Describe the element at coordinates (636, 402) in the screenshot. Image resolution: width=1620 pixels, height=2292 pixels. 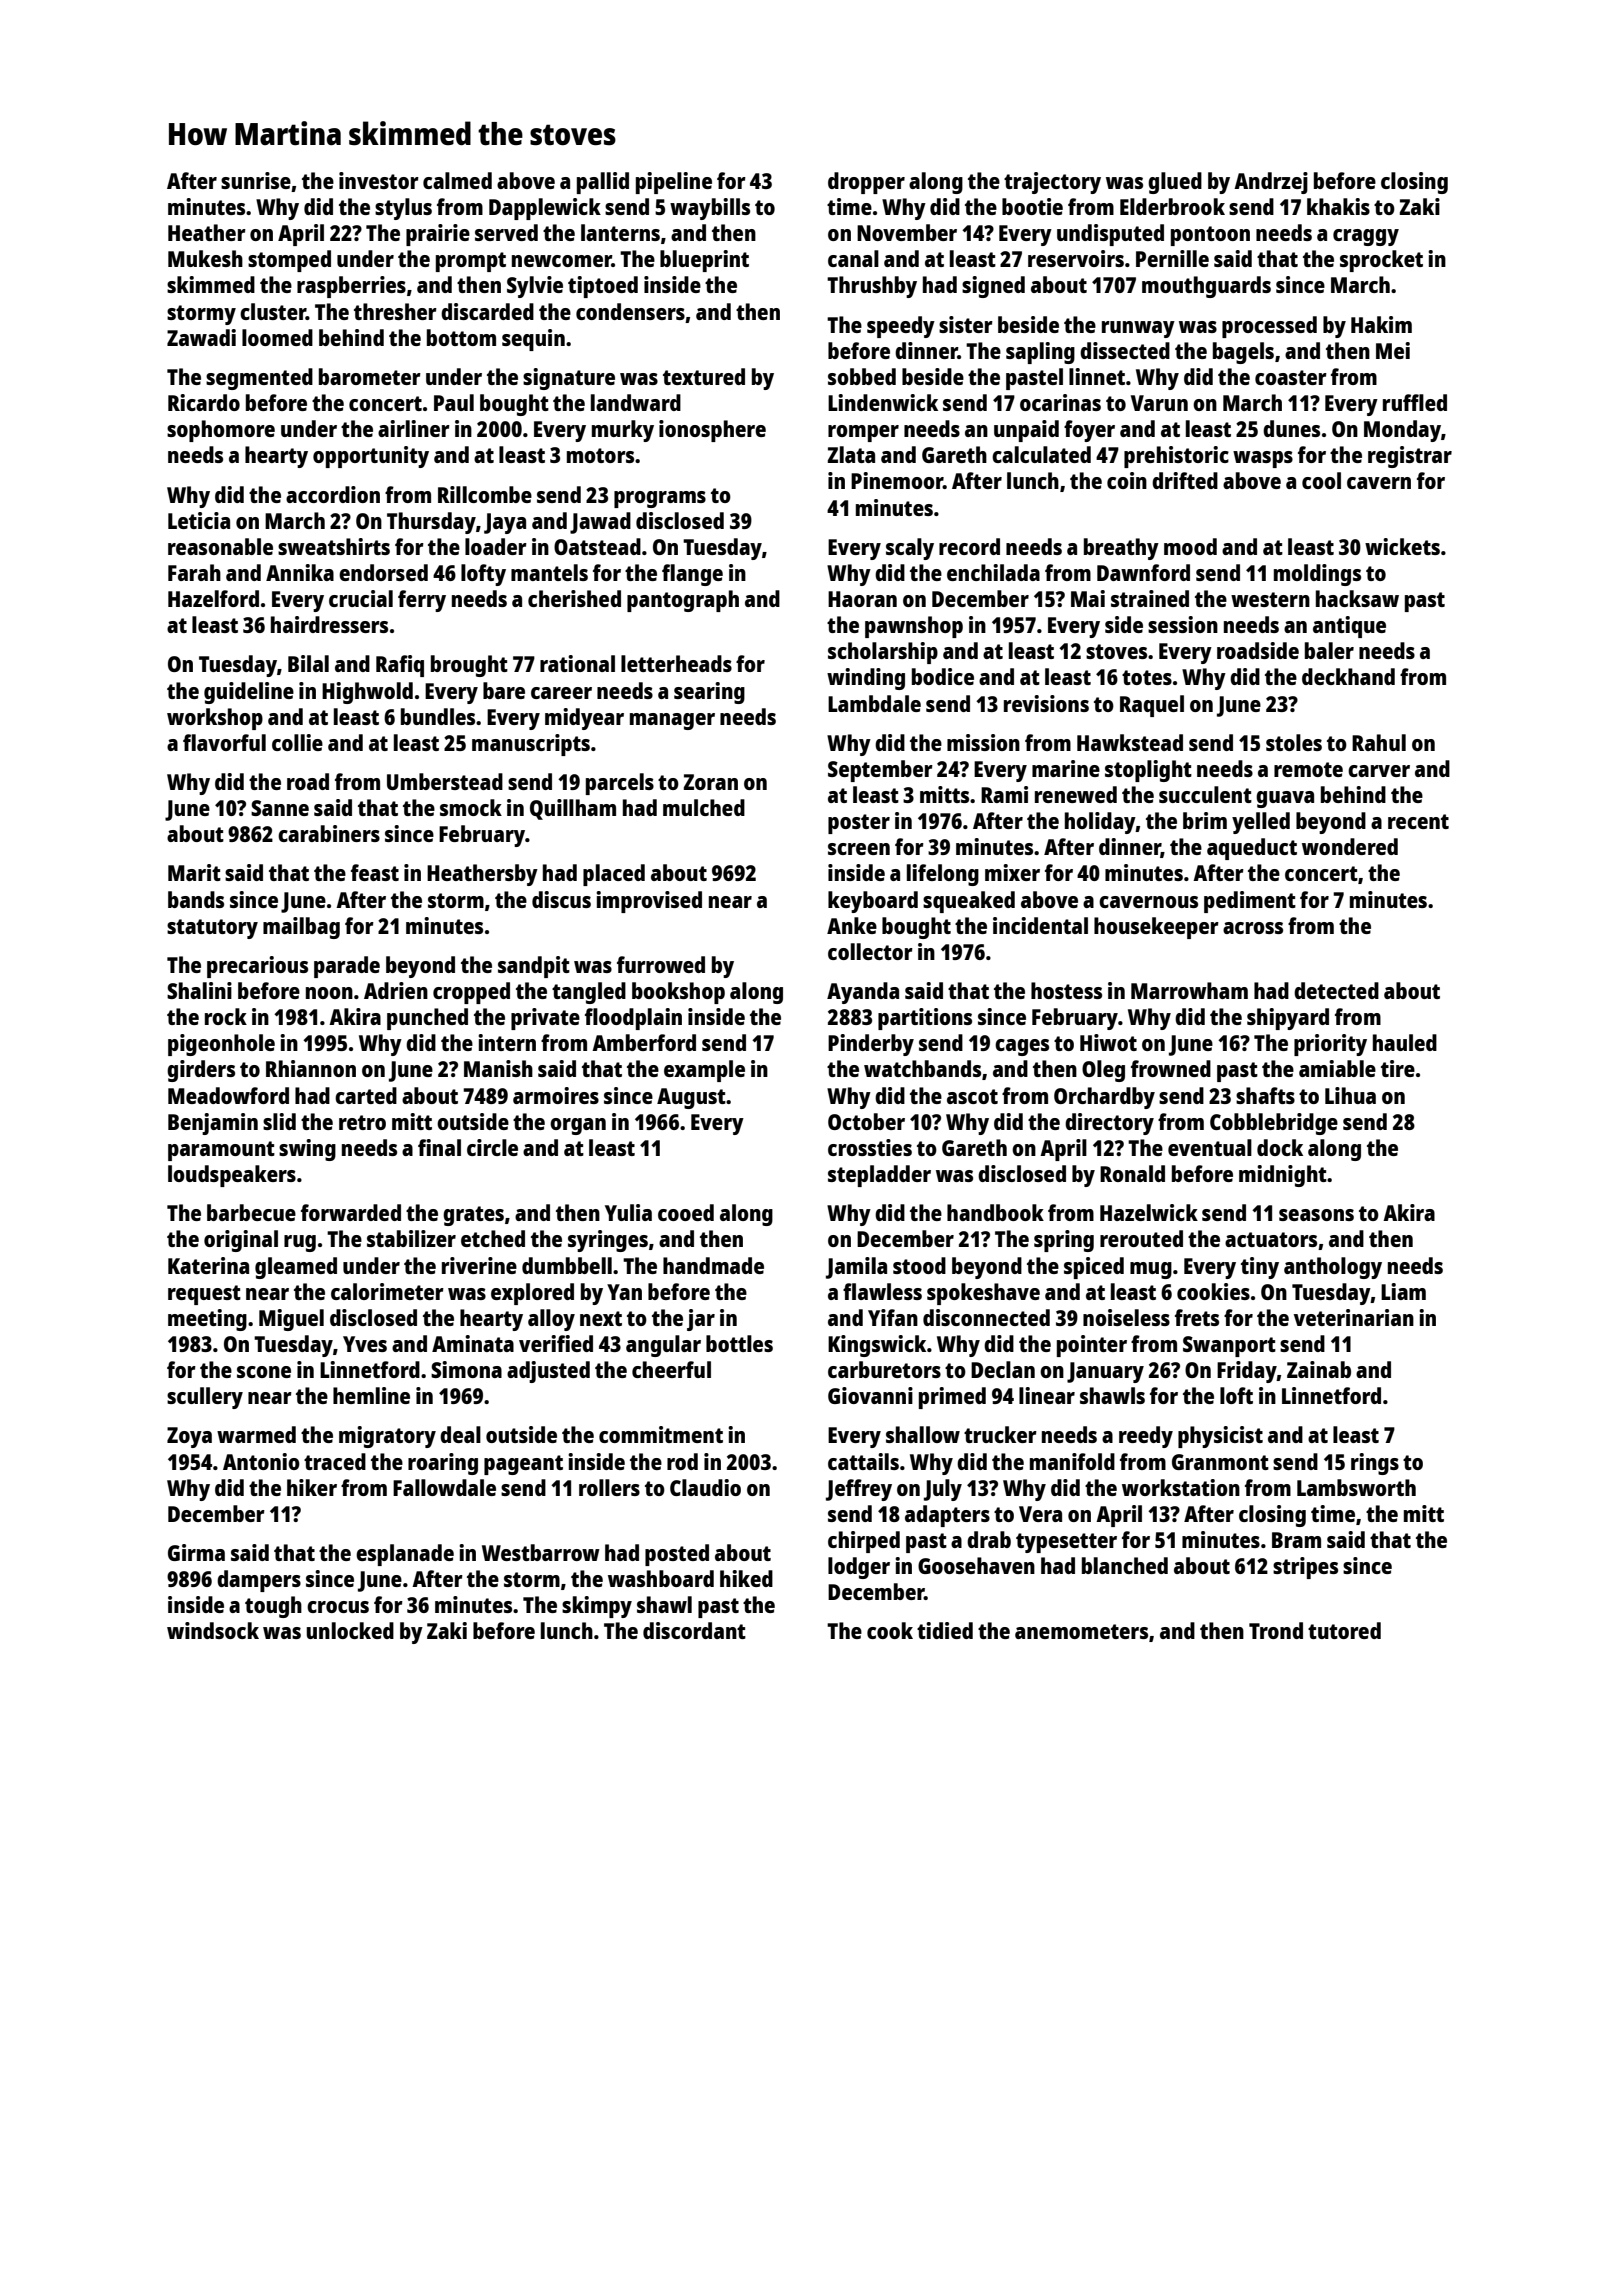
I see `landward` at that location.
